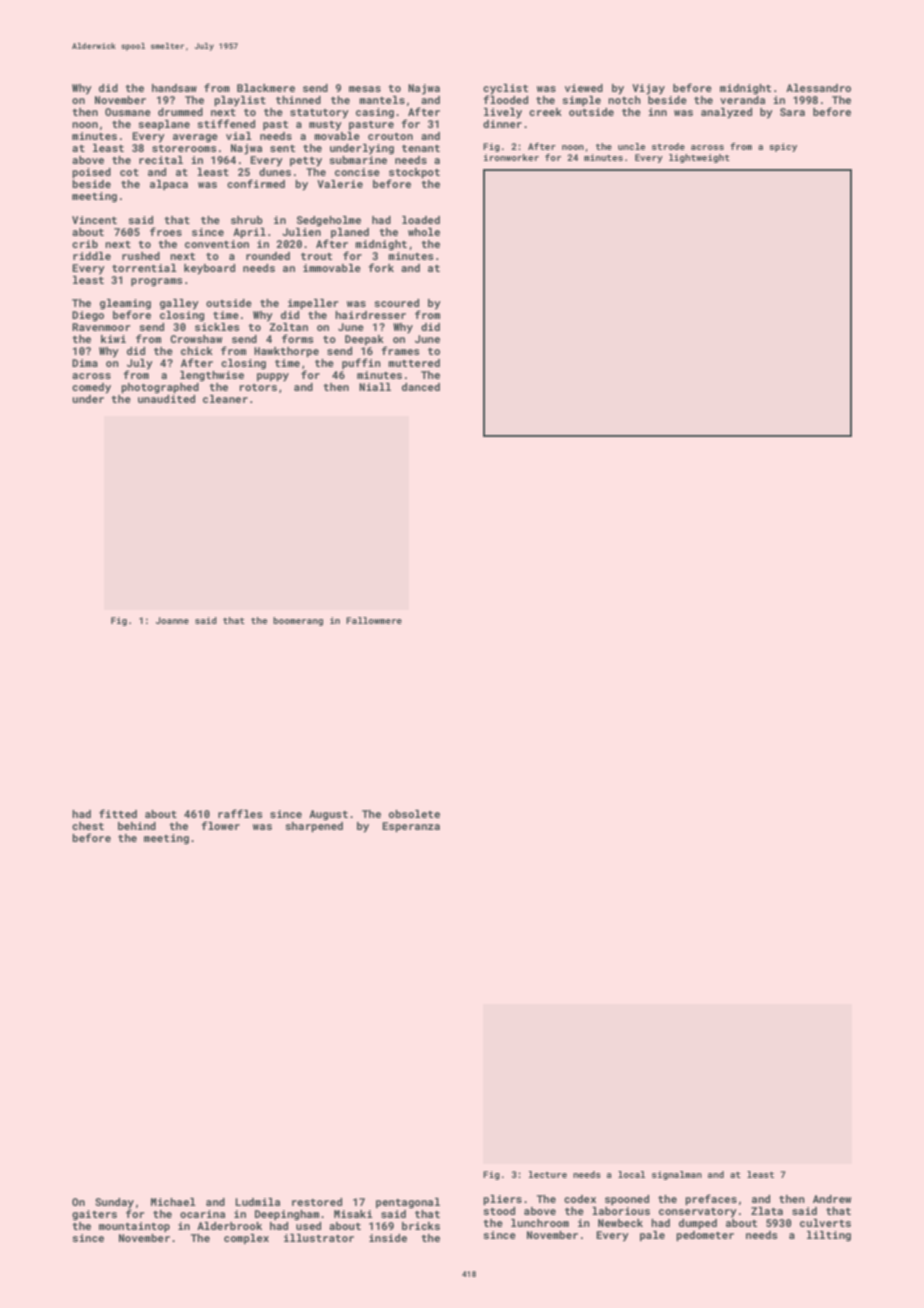  Describe the element at coordinates (358, 160) in the page. I see `submarine` at that location.
